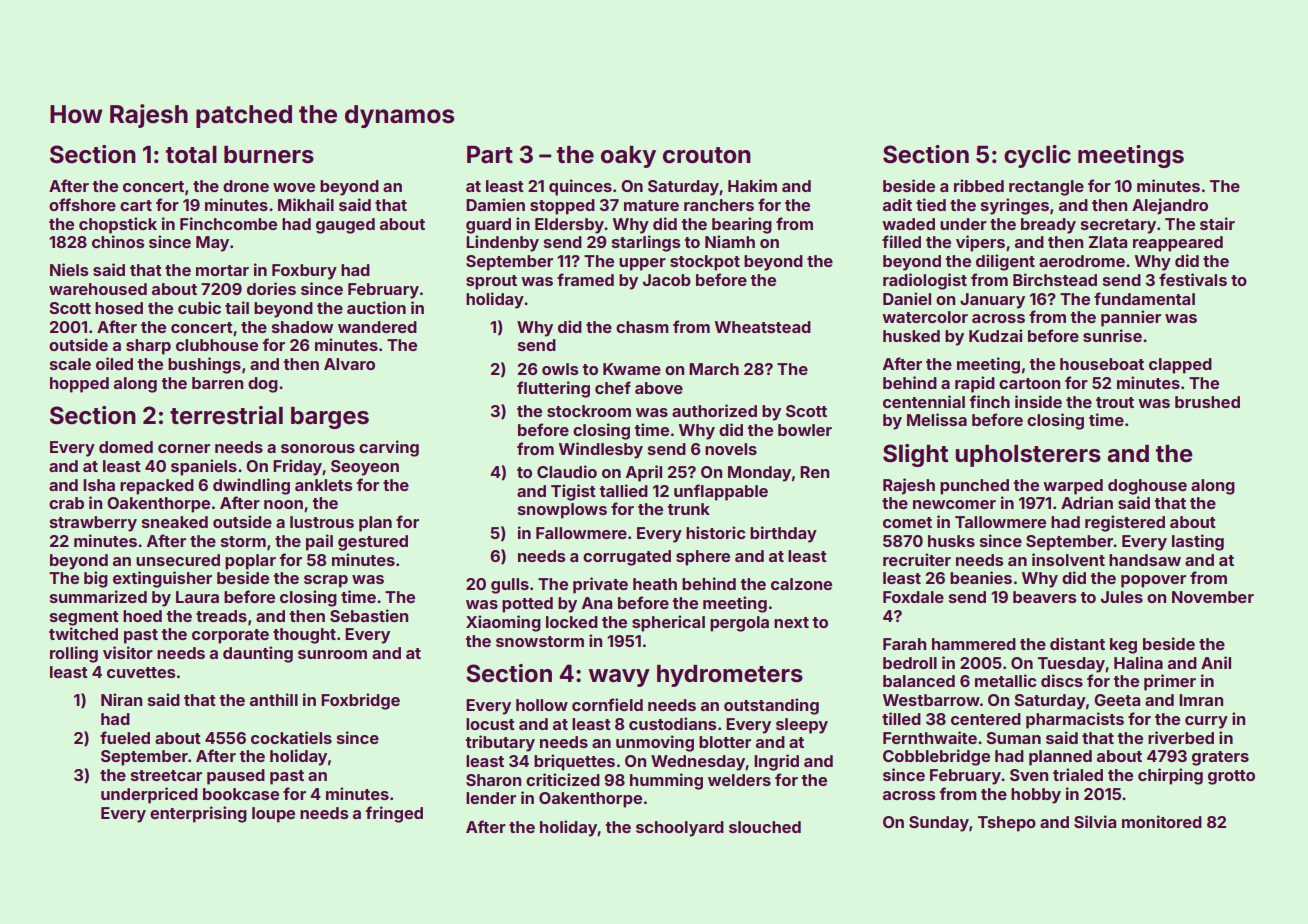 The image size is (1308, 924). What do you see at coordinates (980, 243) in the page?
I see `vipers` at bounding box center [980, 243].
